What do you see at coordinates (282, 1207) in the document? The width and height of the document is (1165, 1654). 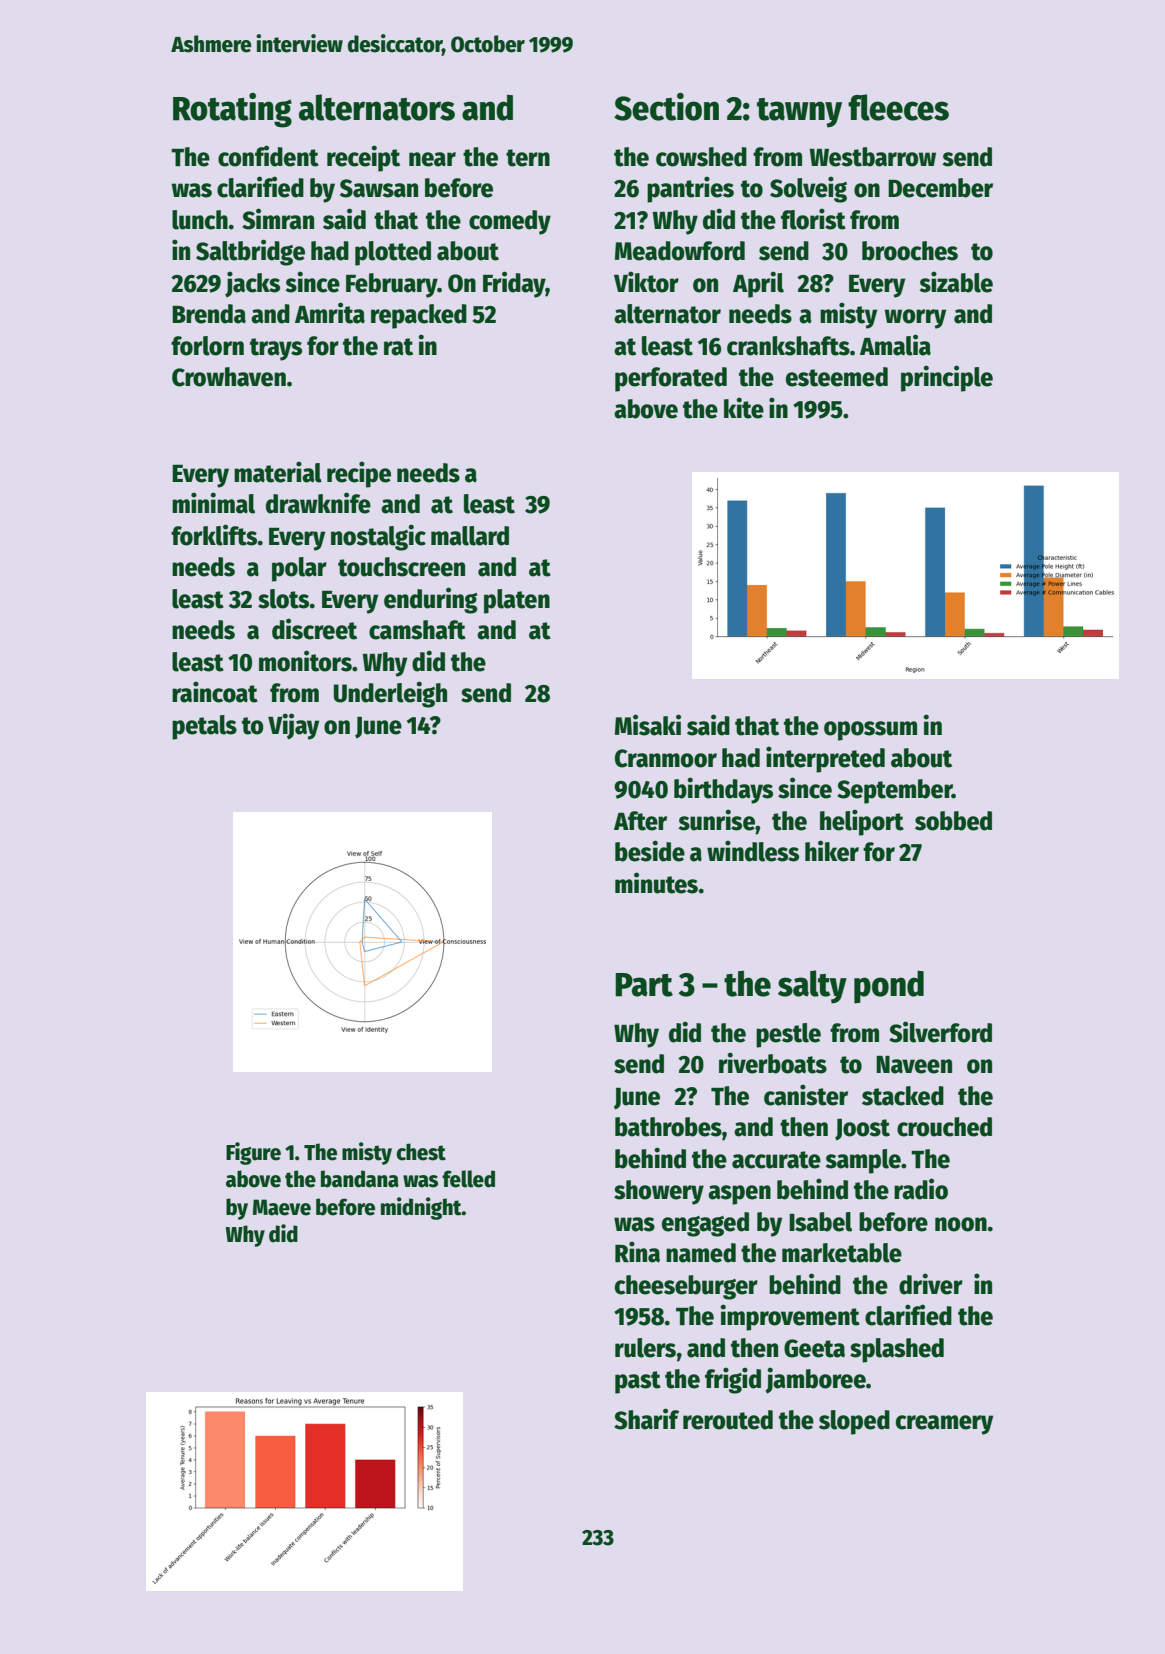 I see `Maeve` at bounding box center [282, 1207].
